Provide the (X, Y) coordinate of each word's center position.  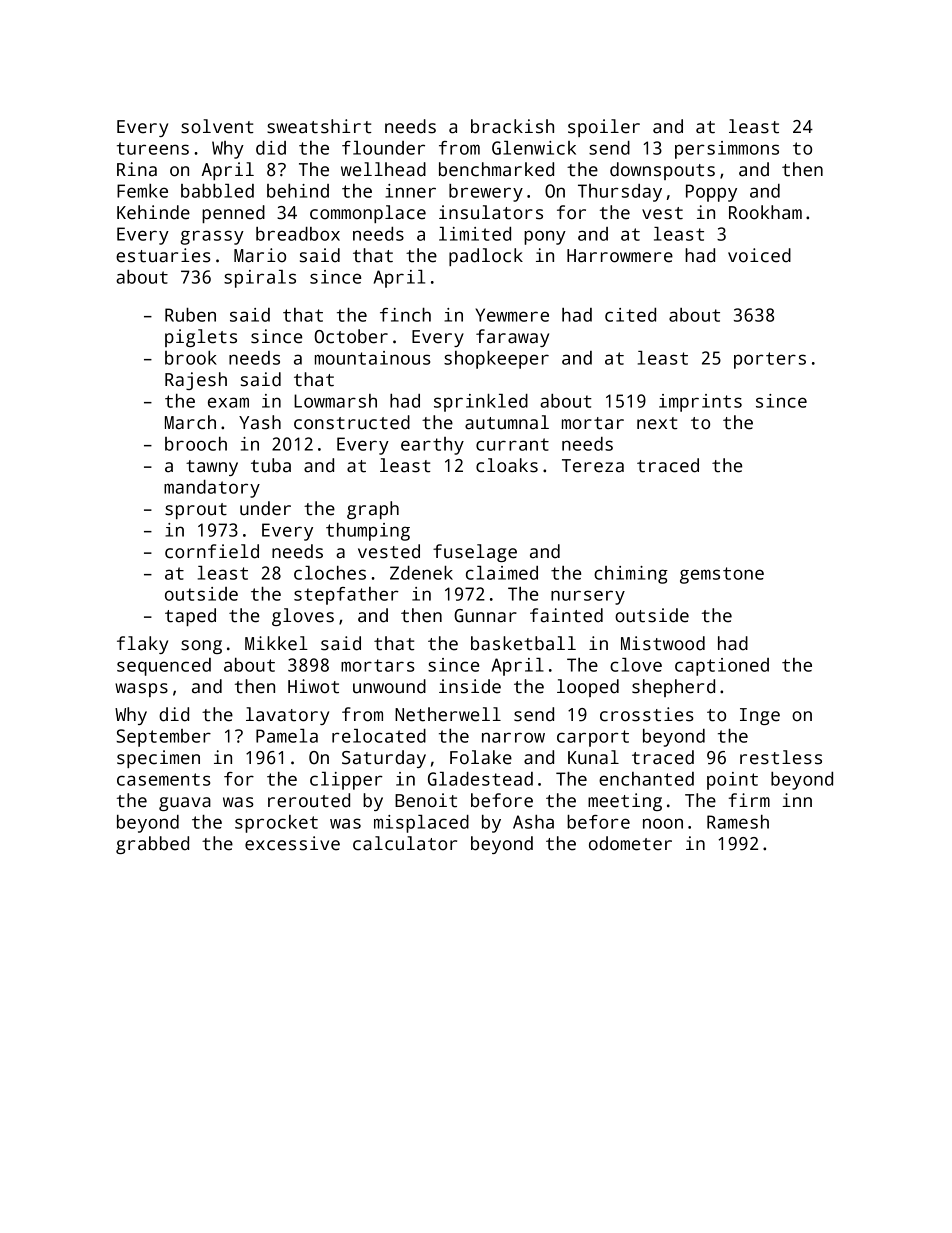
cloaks (507, 465)
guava (185, 804)
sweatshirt (319, 126)
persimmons (727, 150)
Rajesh (196, 381)
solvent (217, 126)
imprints (700, 403)
